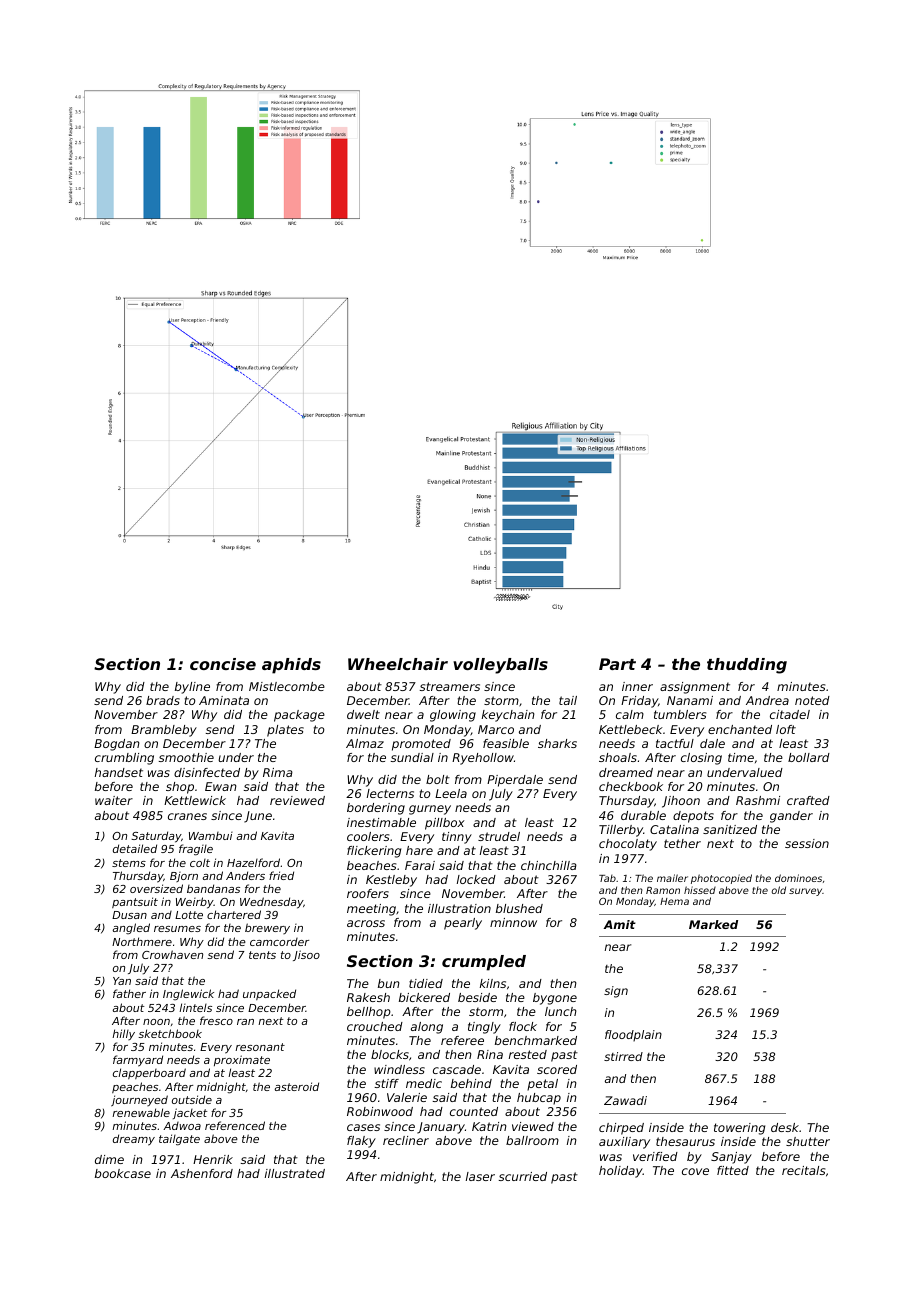 Image resolution: width=924 pixels, height=1308 pixels. I want to click on referenced, so click(235, 1125).
